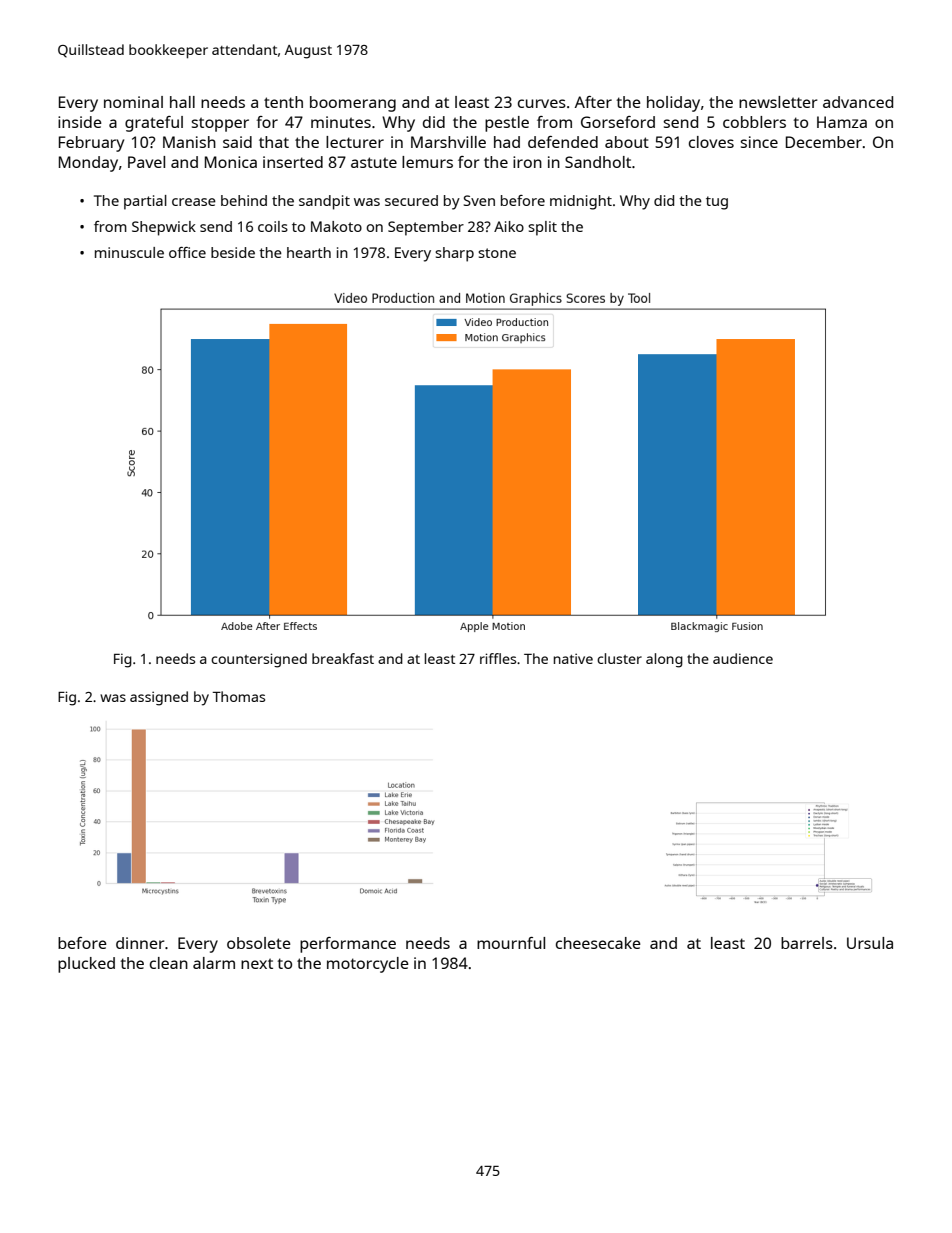 This page has height=1233, width=952. What do you see at coordinates (511, 943) in the page?
I see `mournful` at bounding box center [511, 943].
